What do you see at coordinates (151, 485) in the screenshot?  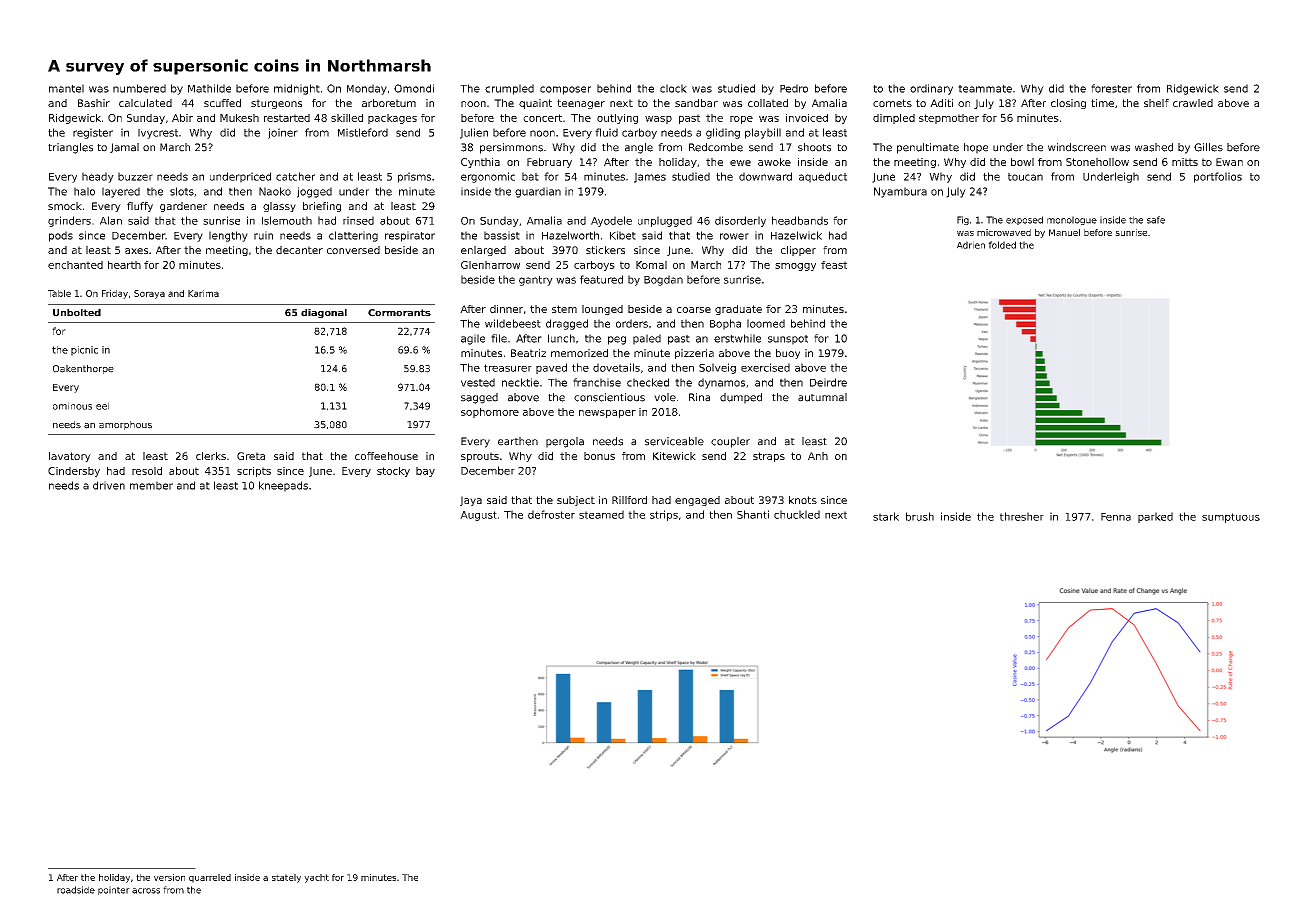 I see `member` at bounding box center [151, 485].
